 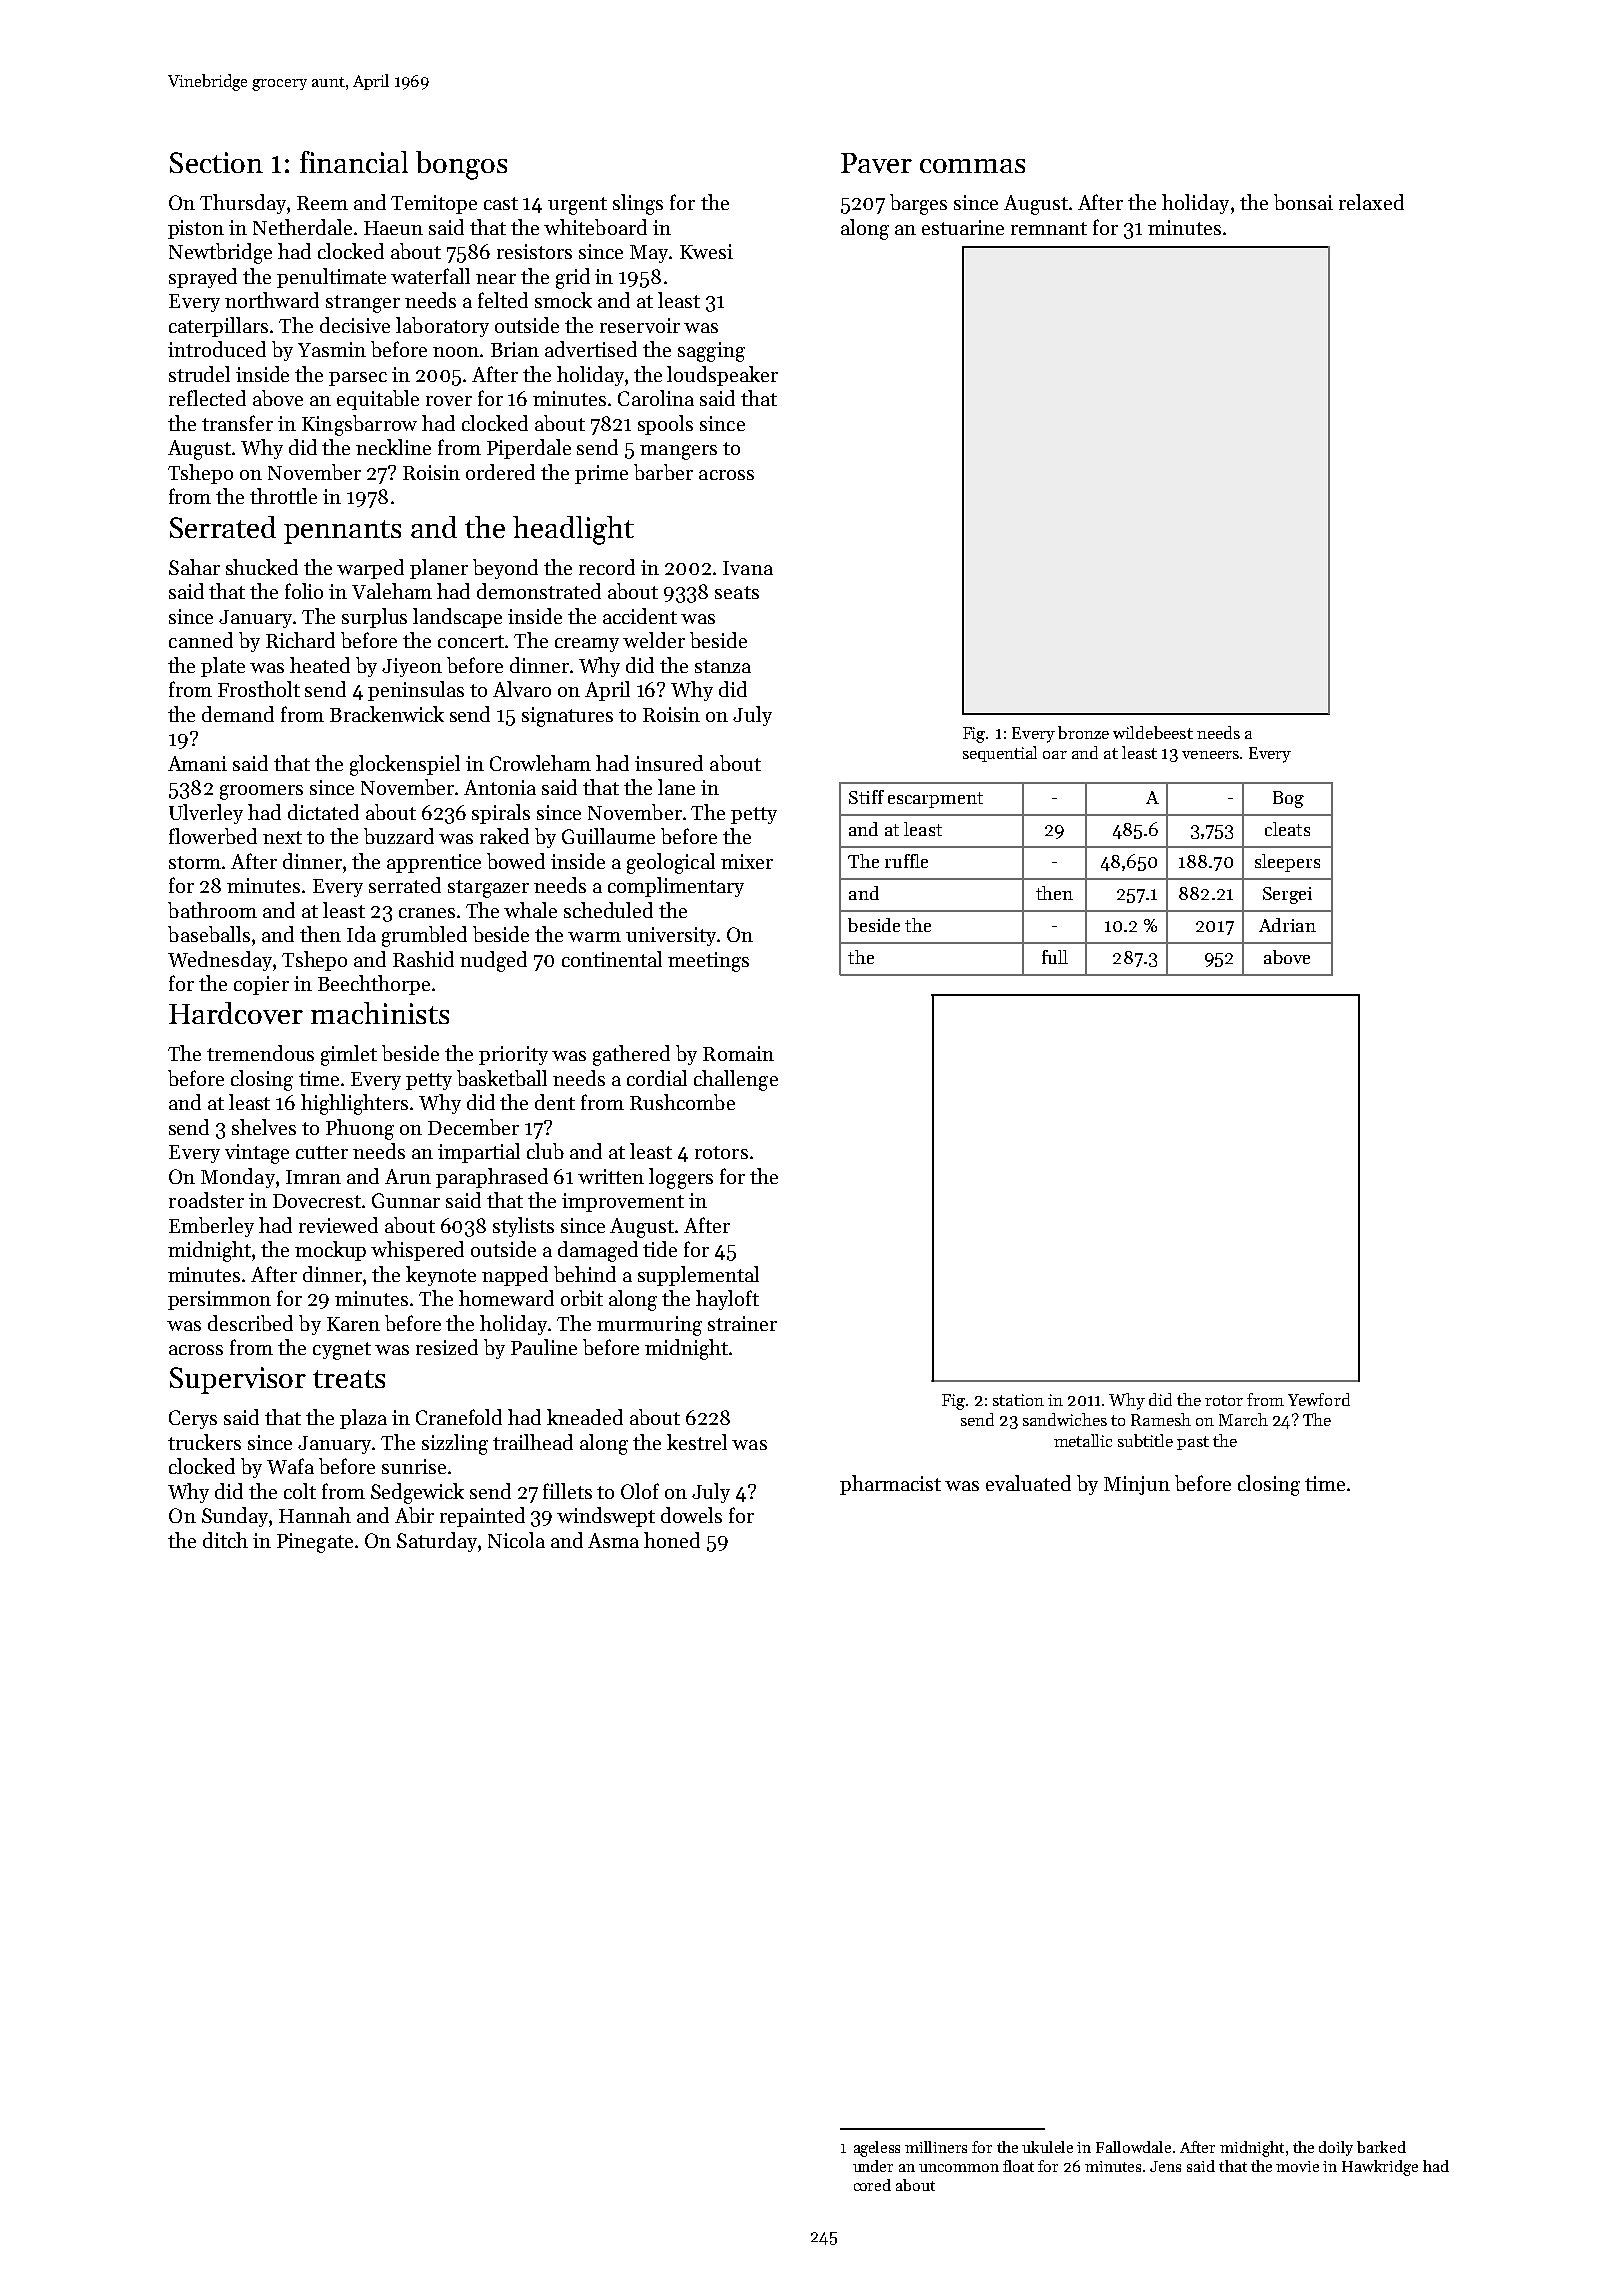 I want to click on March, so click(x=1243, y=1419).
